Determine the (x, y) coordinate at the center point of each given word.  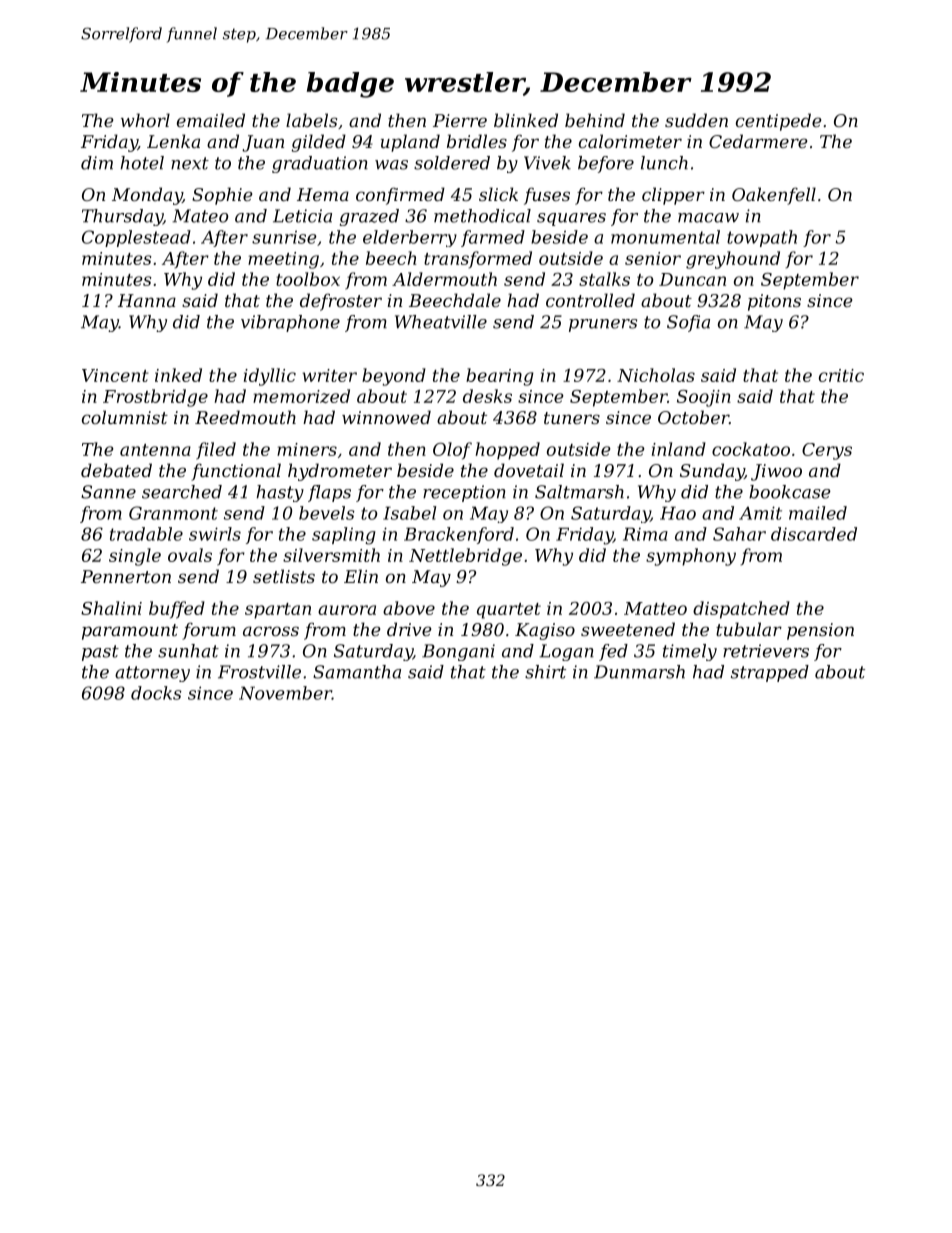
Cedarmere (758, 141)
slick (498, 194)
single (135, 557)
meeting (283, 260)
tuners (572, 418)
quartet (509, 611)
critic (841, 375)
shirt (545, 672)
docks (156, 693)
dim (97, 163)
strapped (770, 673)
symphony (691, 557)
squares (571, 219)
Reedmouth (245, 417)
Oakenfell (774, 196)
